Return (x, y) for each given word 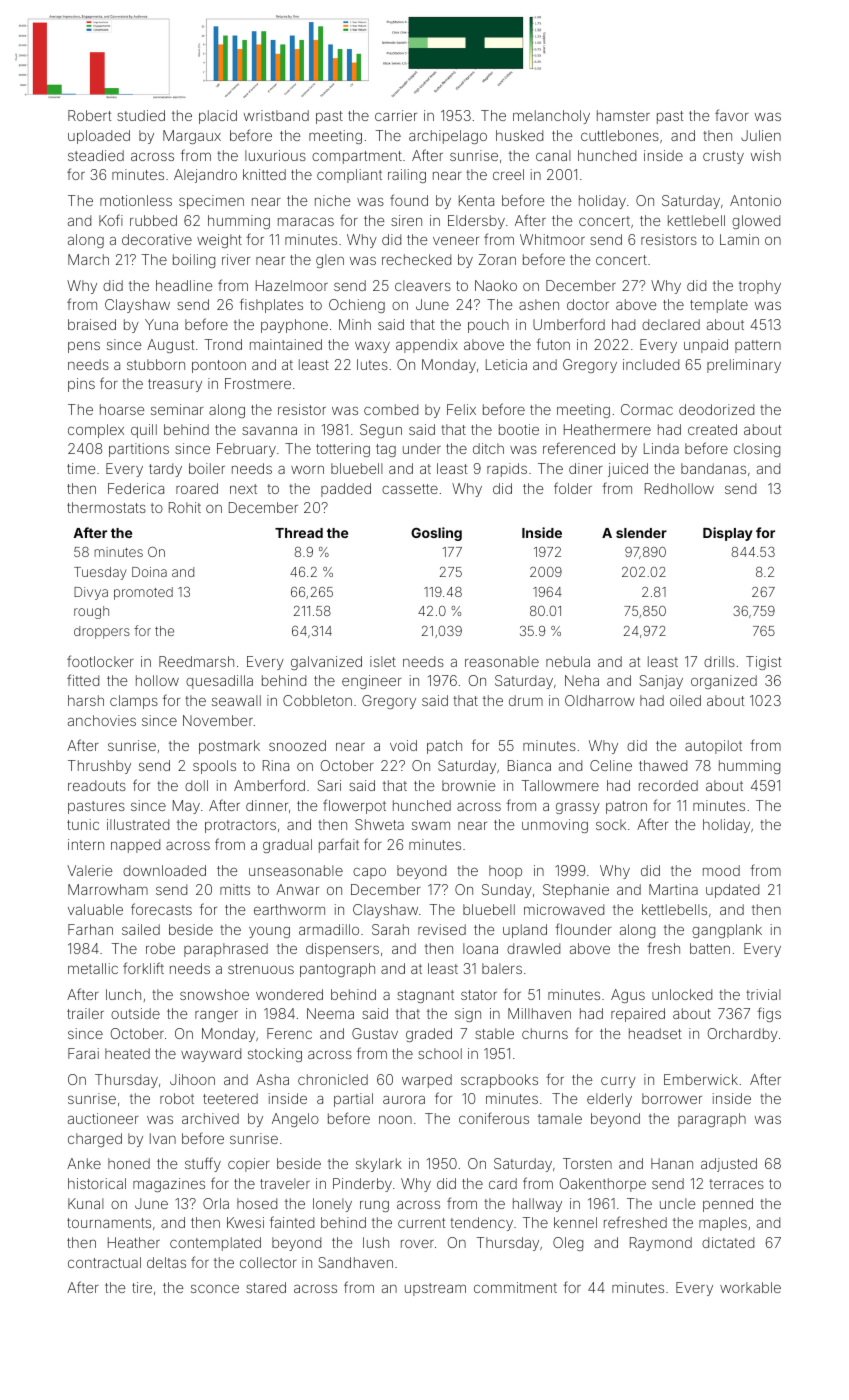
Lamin (739, 239)
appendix (427, 346)
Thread (299, 533)
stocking (275, 1055)
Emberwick (701, 1079)
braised (92, 324)
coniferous (494, 1118)
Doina (149, 572)
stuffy (203, 1164)
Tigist (763, 663)
